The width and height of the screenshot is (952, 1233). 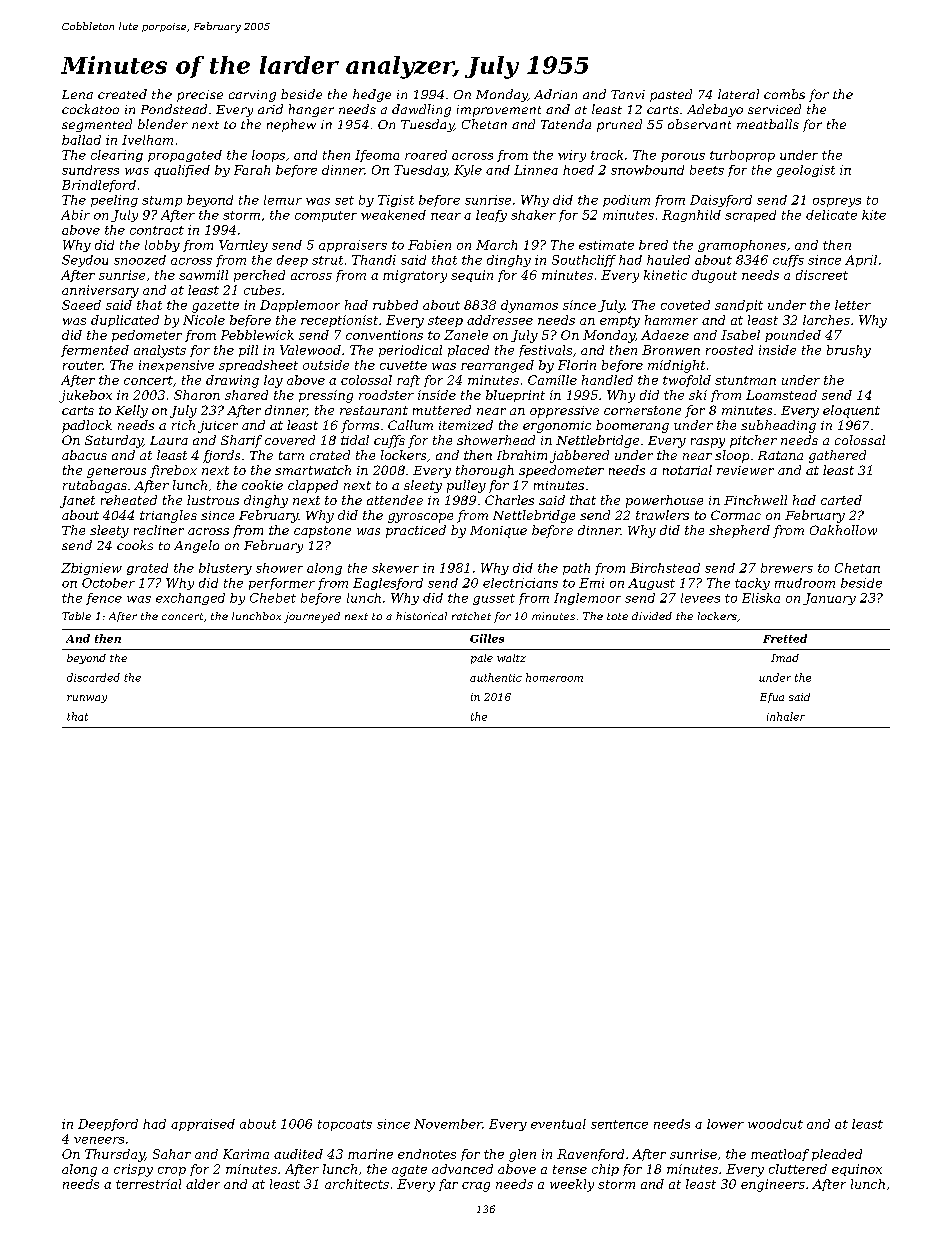 I want to click on pale, so click(x=482, y=659).
